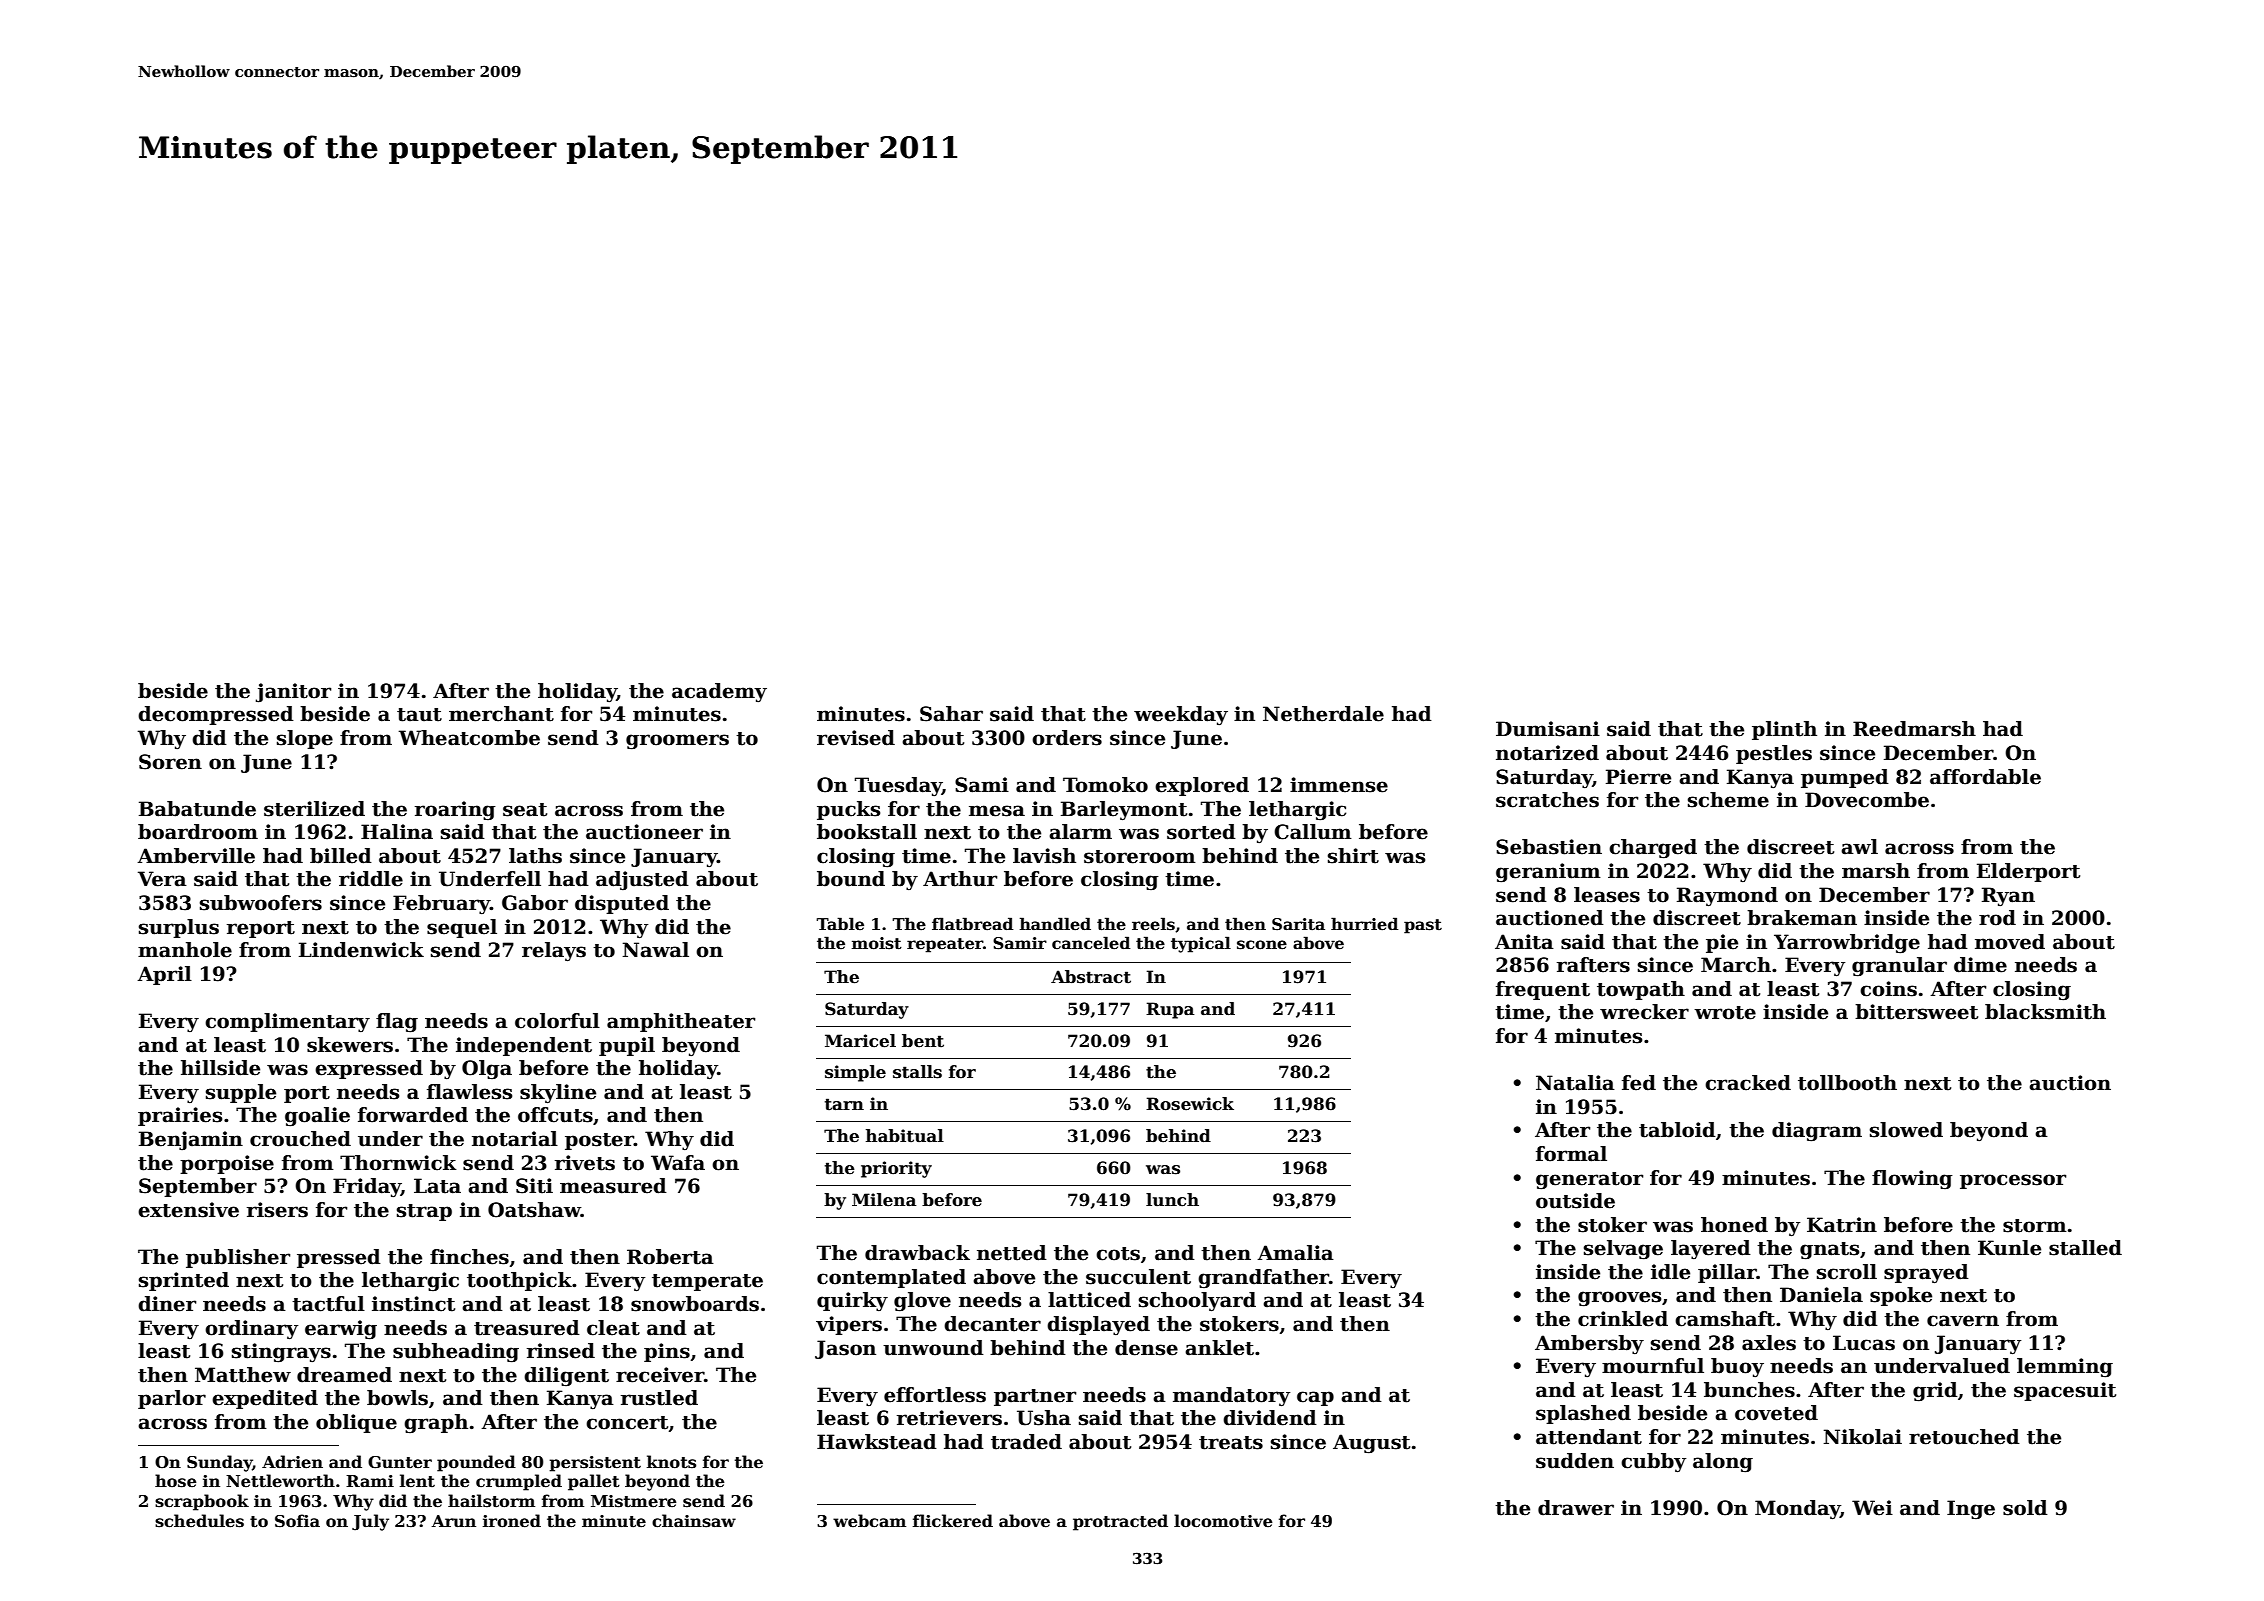 The image size is (2264, 1601). I want to click on Ryan, so click(2008, 897).
